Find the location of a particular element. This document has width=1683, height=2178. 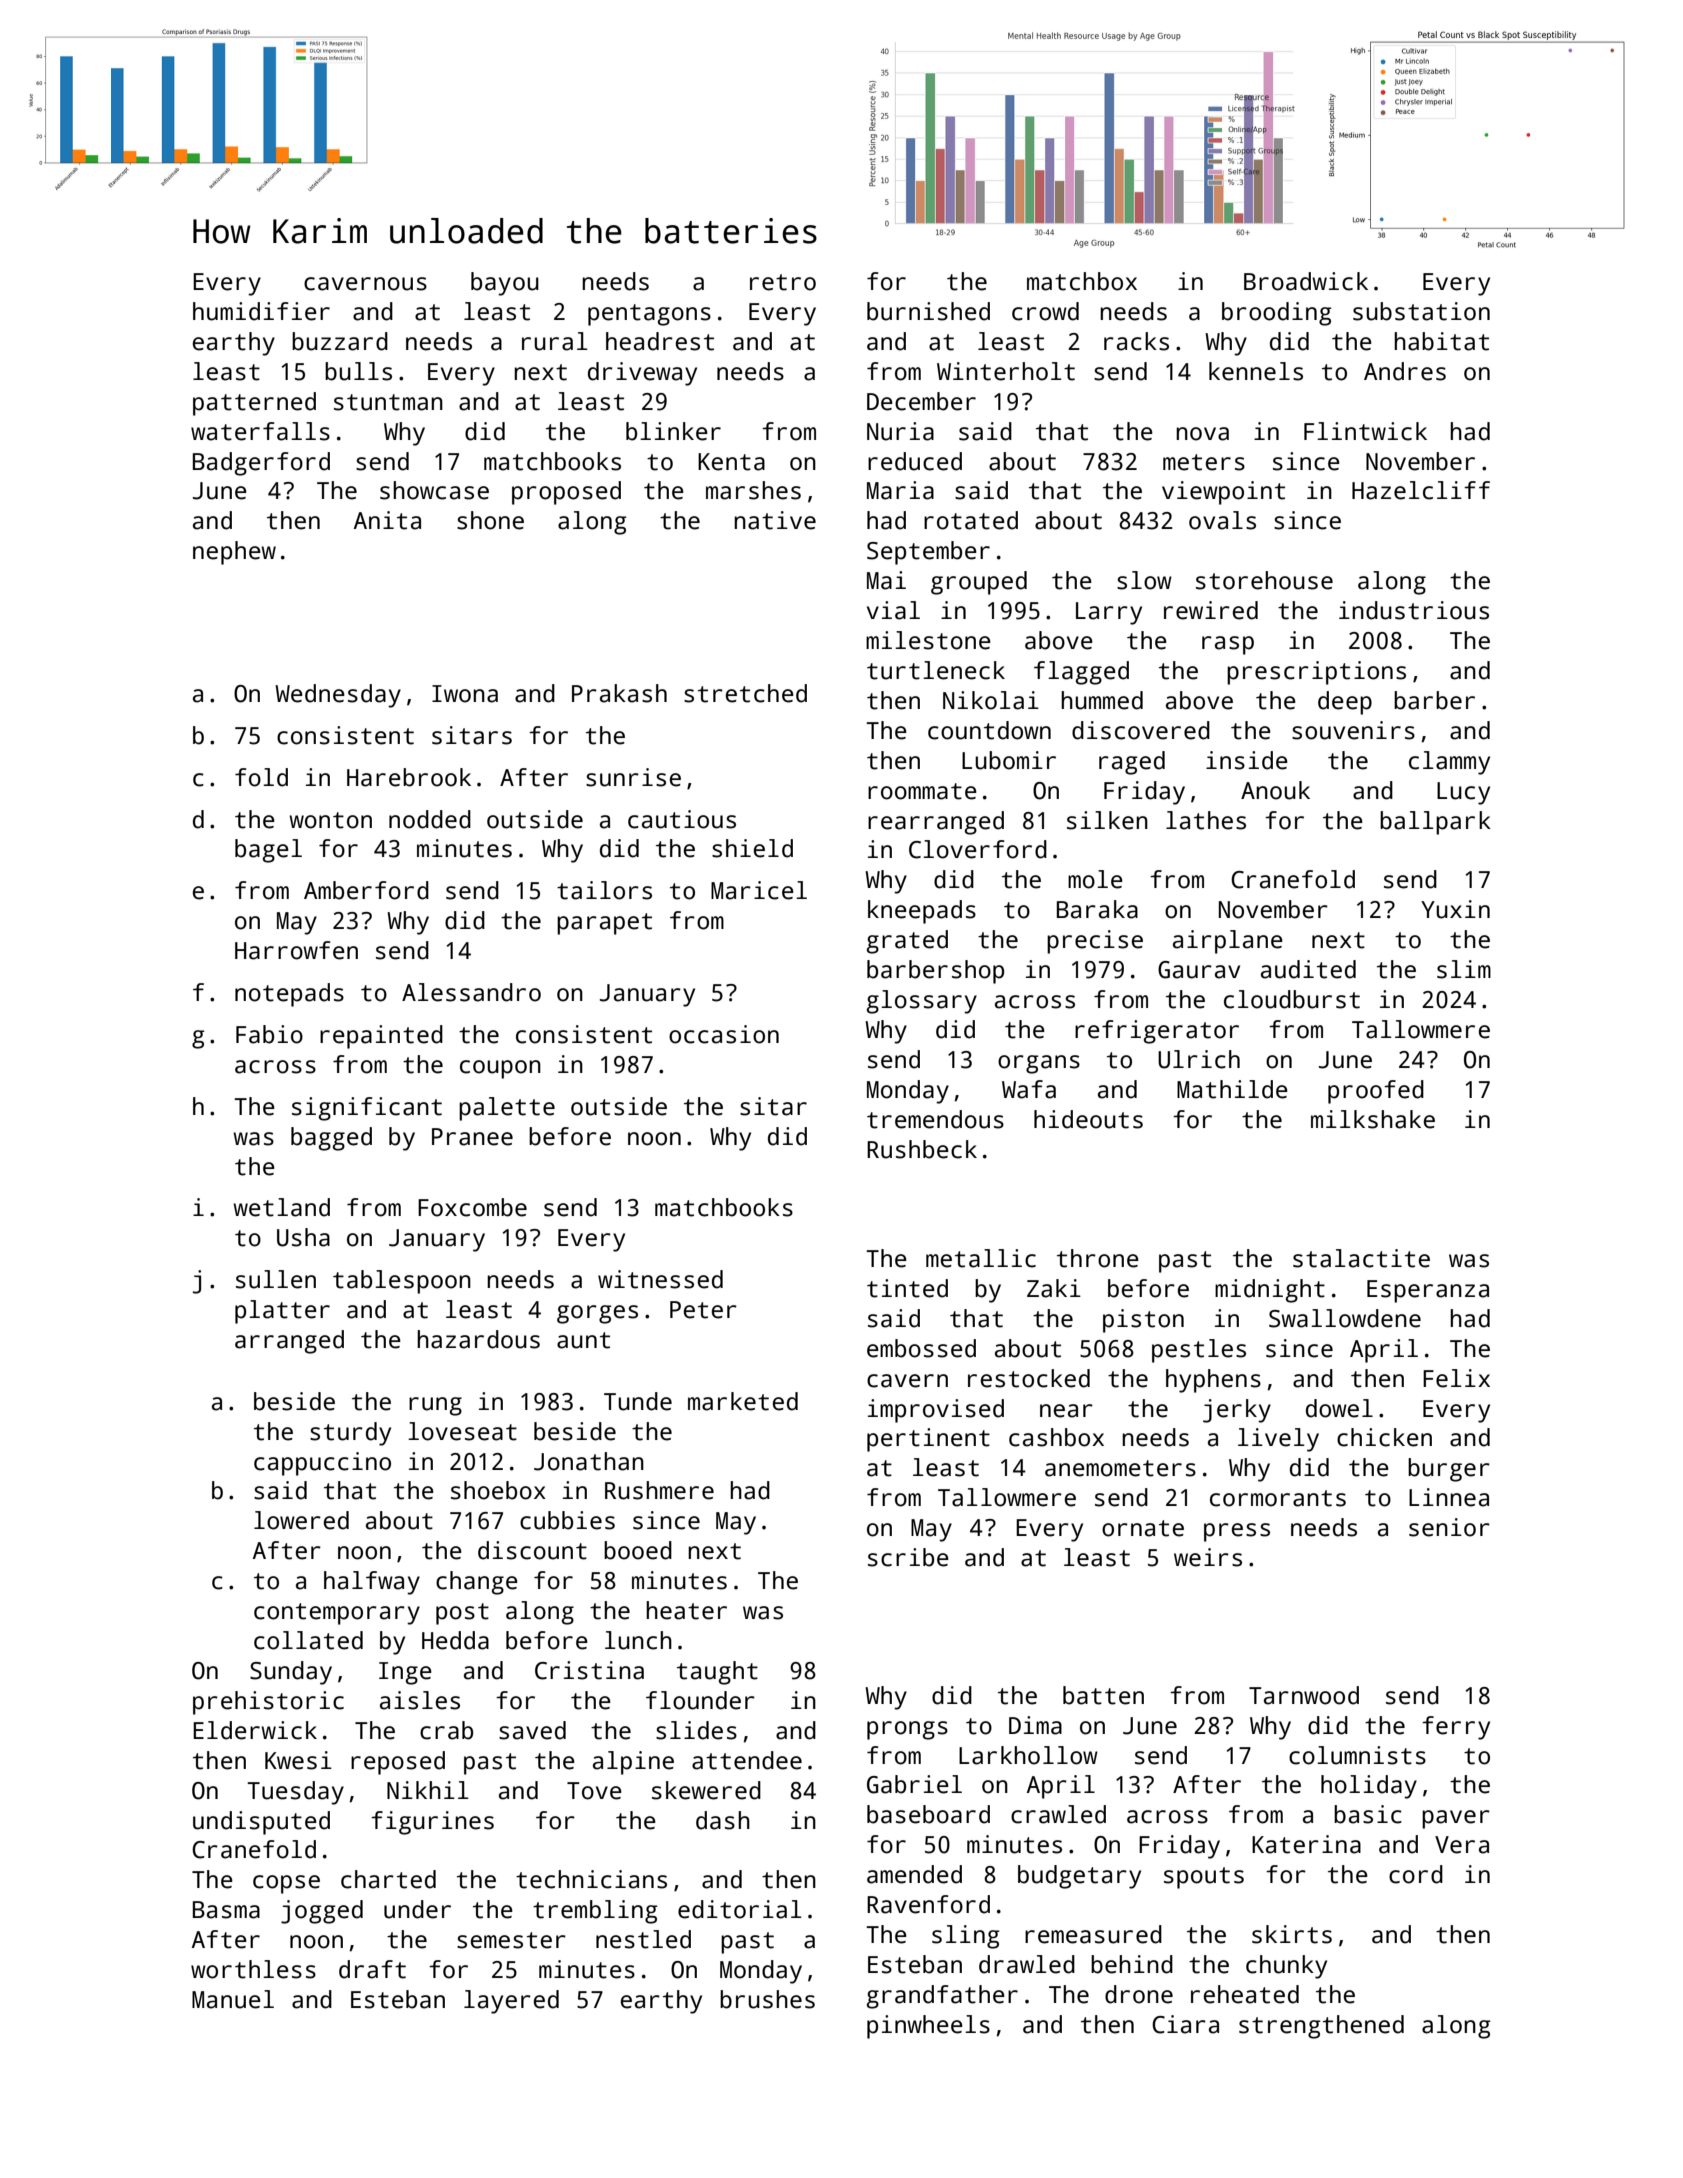

weirs is located at coordinates (1208, 1557).
